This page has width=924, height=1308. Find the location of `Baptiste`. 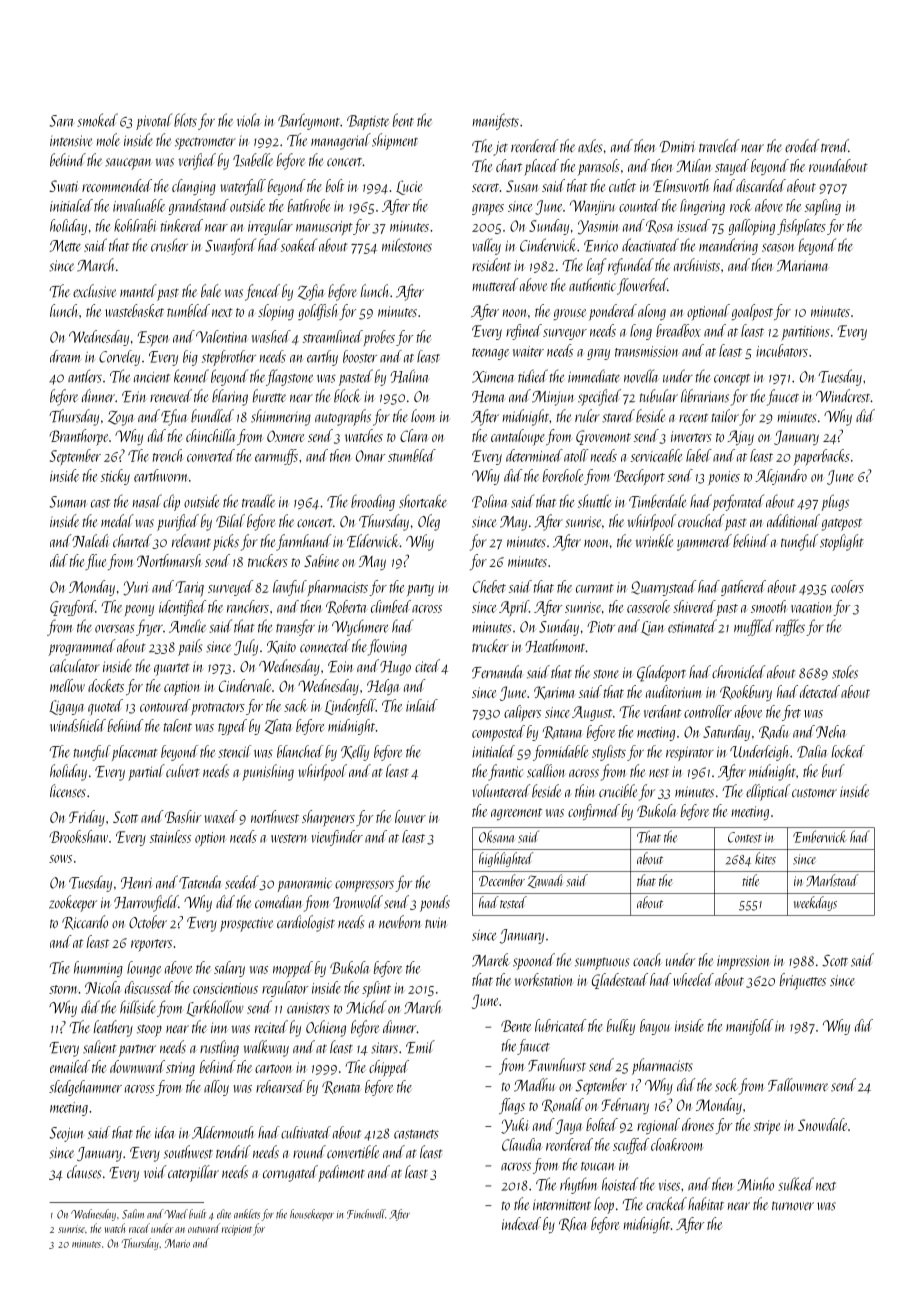

Baptiste is located at coordinates (368, 122).
